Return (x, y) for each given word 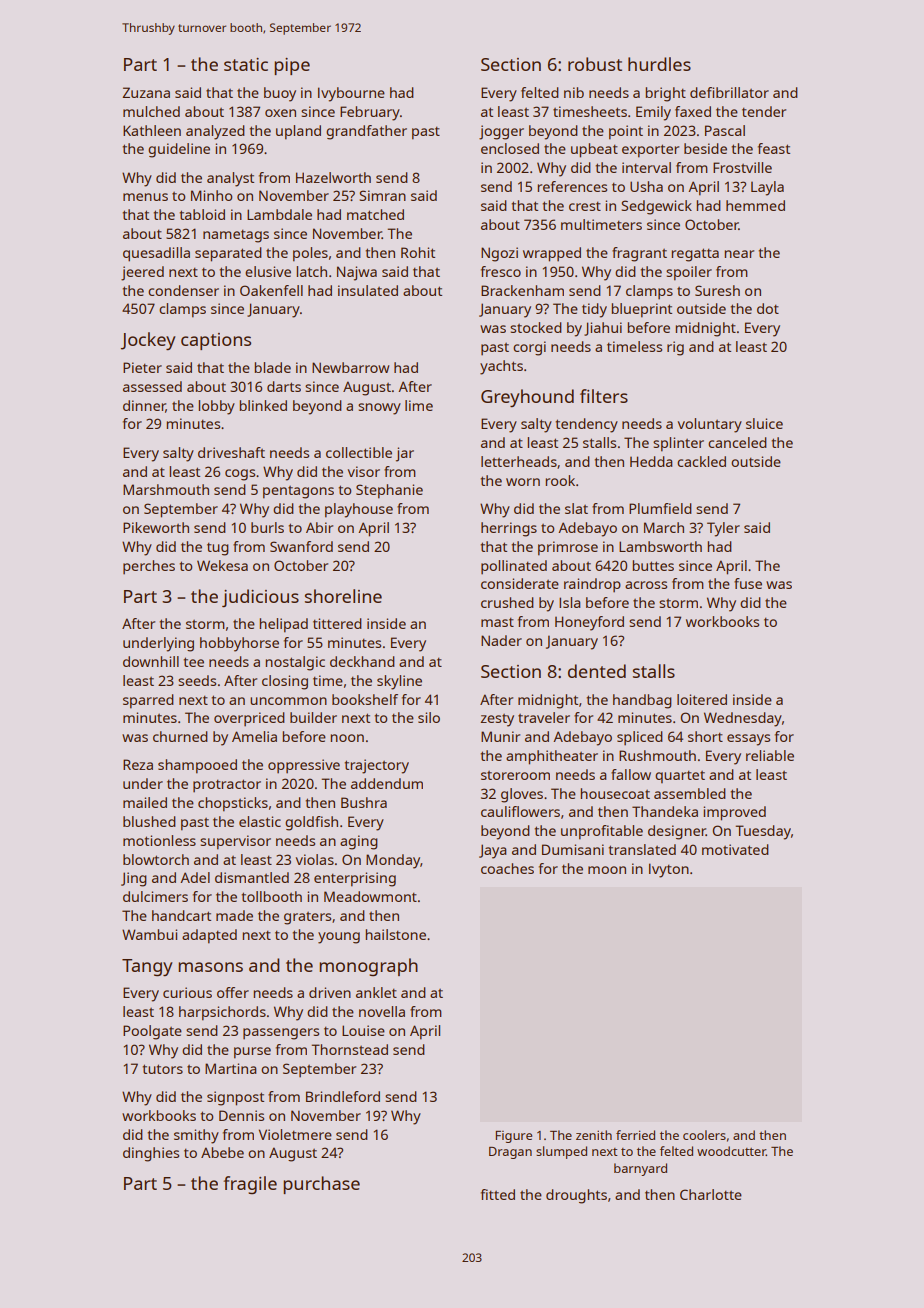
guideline (179, 150)
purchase (321, 1185)
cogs (240, 475)
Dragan (510, 1153)
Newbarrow (350, 367)
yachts (501, 367)
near (739, 254)
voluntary (710, 425)
